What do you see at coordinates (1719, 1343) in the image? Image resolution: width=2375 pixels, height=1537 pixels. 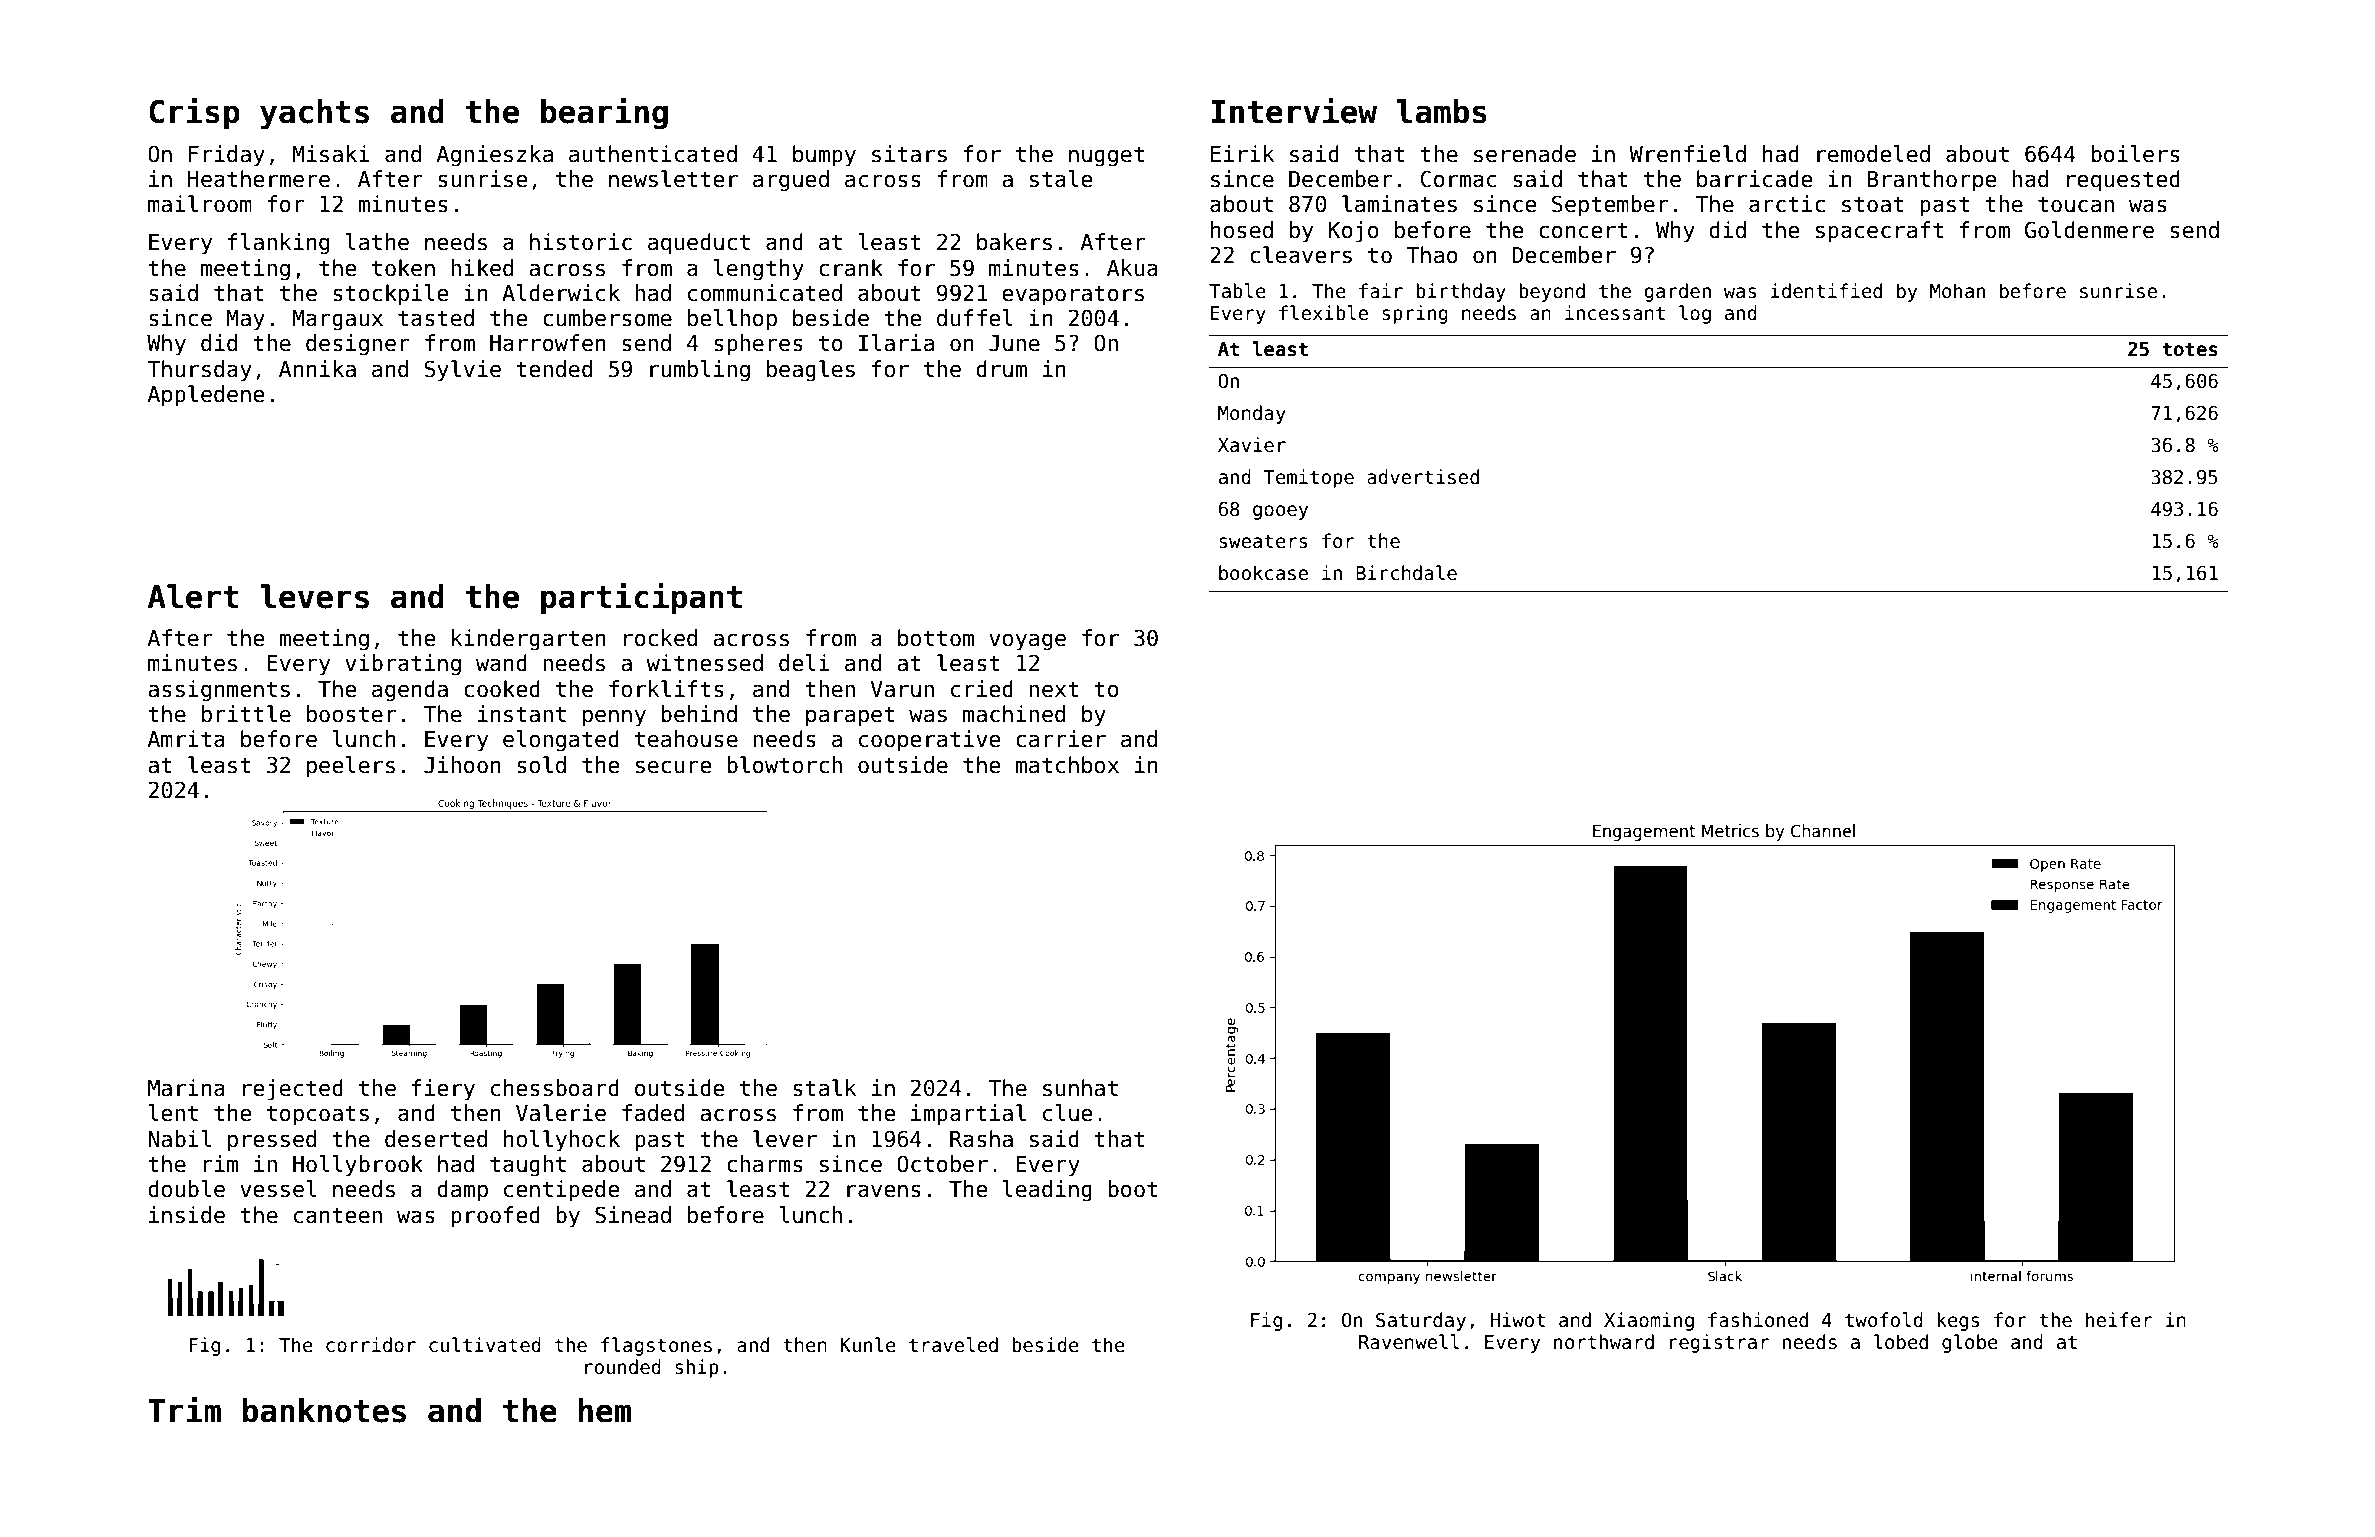 I see `registrar` at bounding box center [1719, 1343].
